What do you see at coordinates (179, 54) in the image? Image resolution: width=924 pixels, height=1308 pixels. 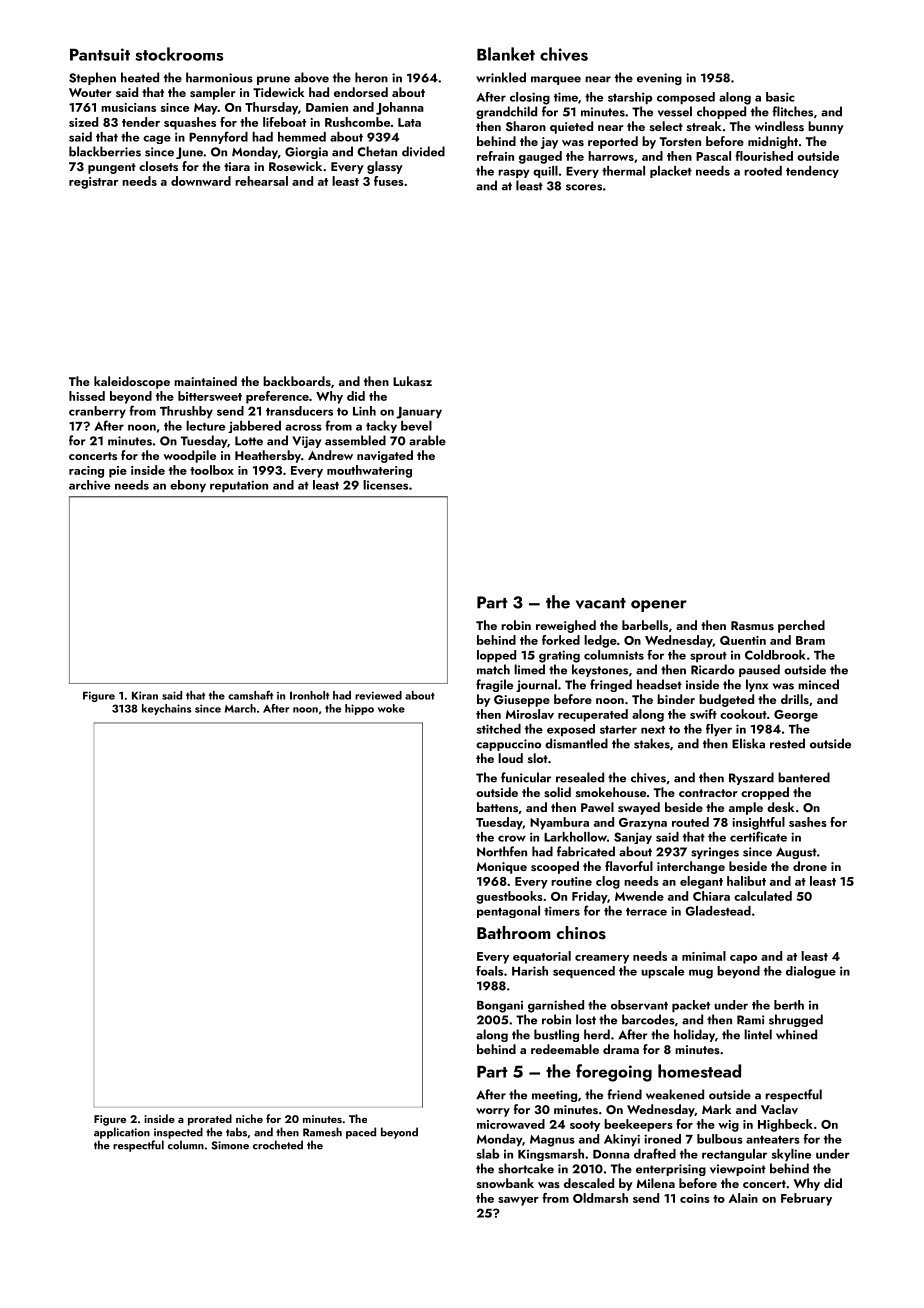 I see `stockrooms` at bounding box center [179, 54].
